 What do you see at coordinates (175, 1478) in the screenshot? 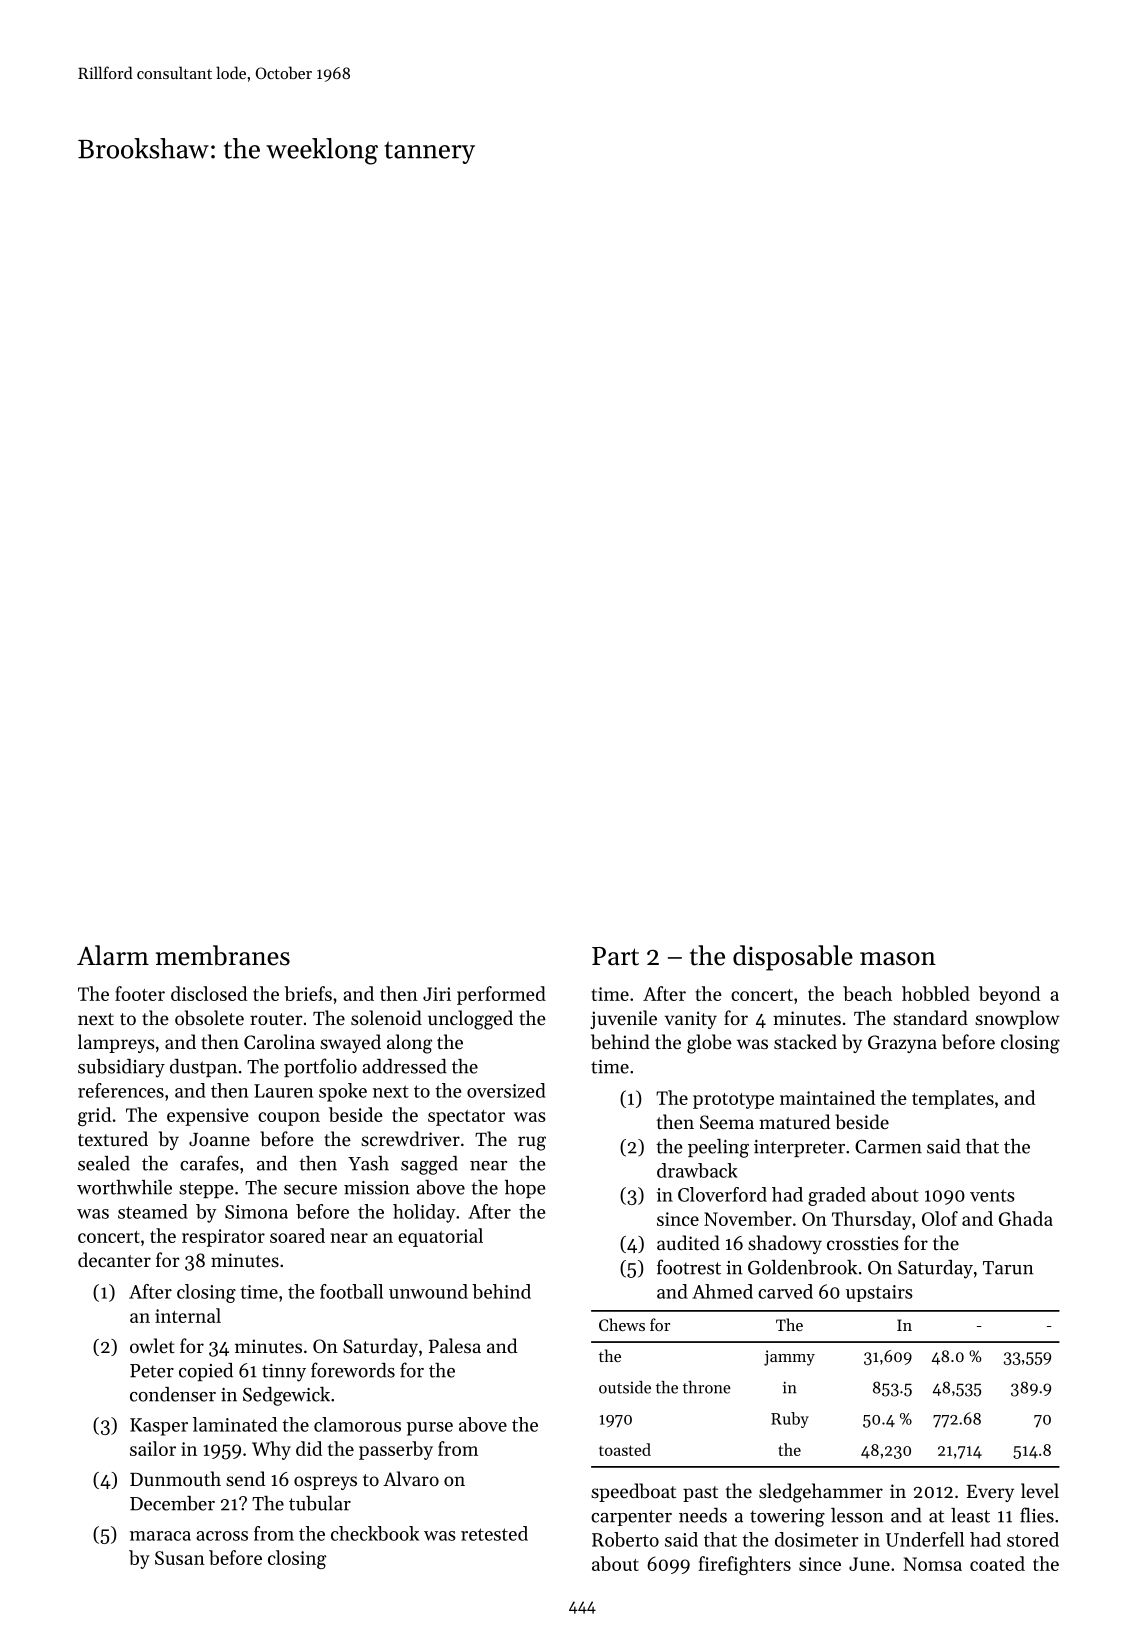
I see `Dunmouth` at bounding box center [175, 1478].
